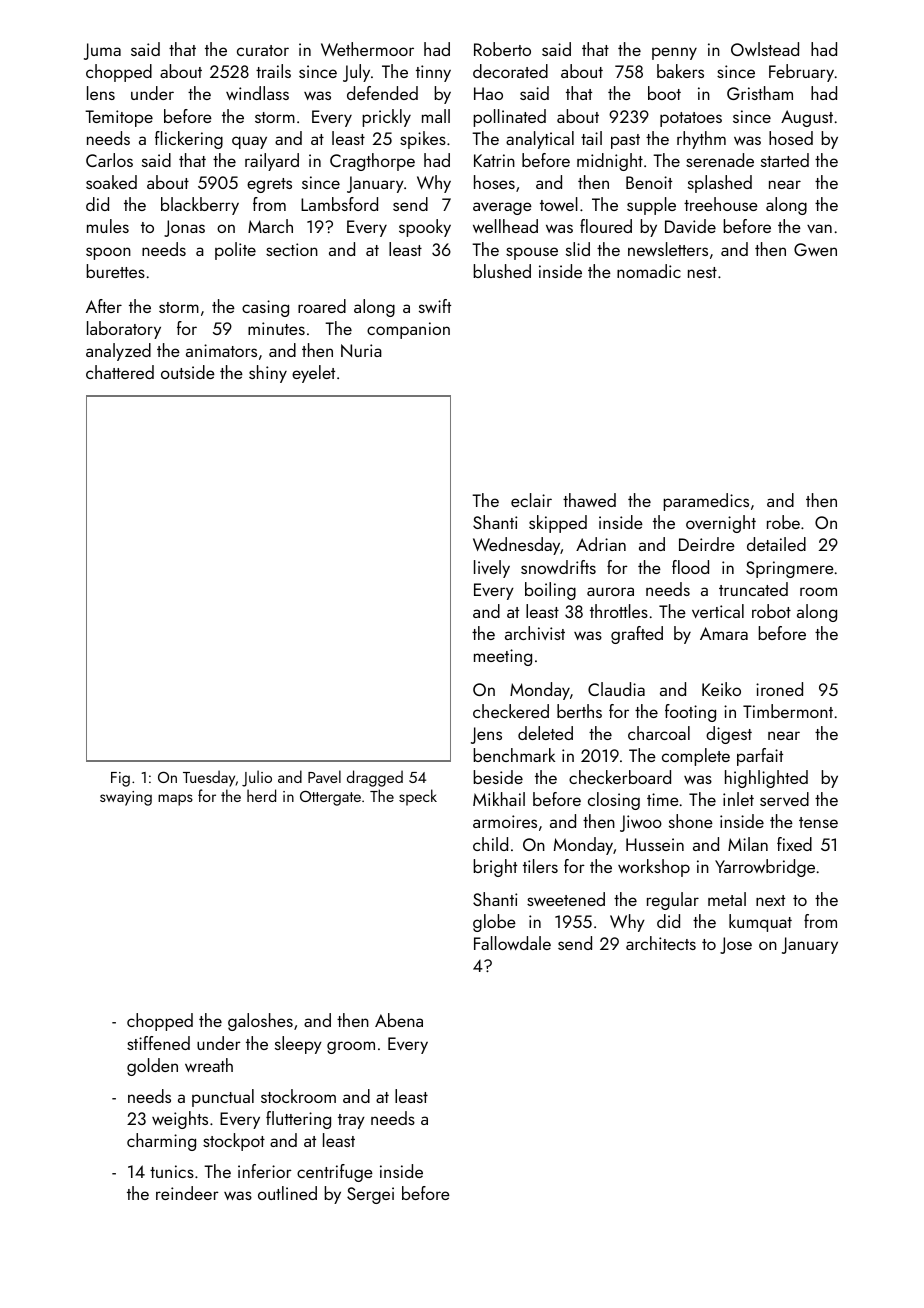 This screenshot has height=1308, width=924. What do you see at coordinates (188, 372) in the screenshot?
I see `outside` at bounding box center [188, 372].
